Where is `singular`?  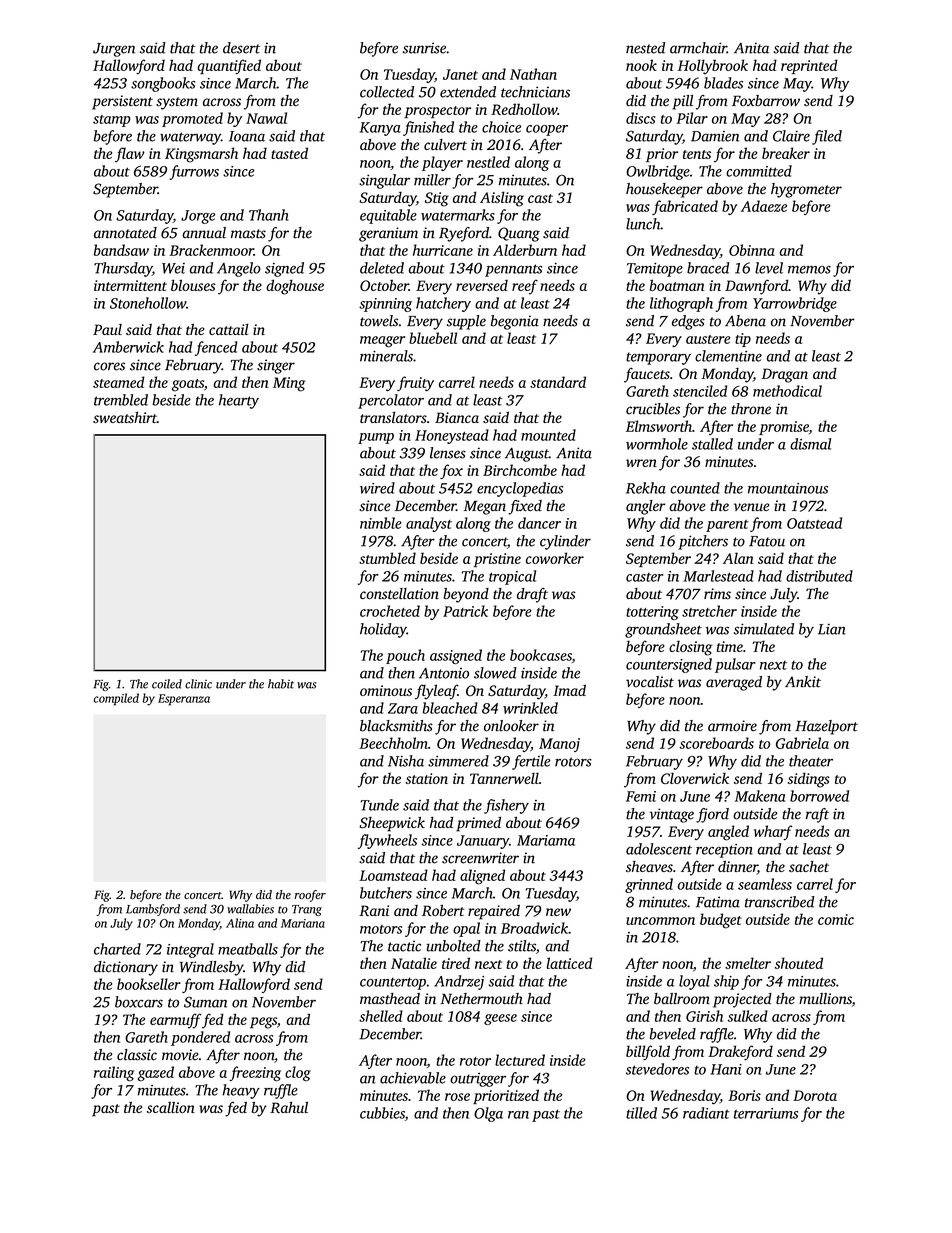 singular is located at coordinates (384, 181).
